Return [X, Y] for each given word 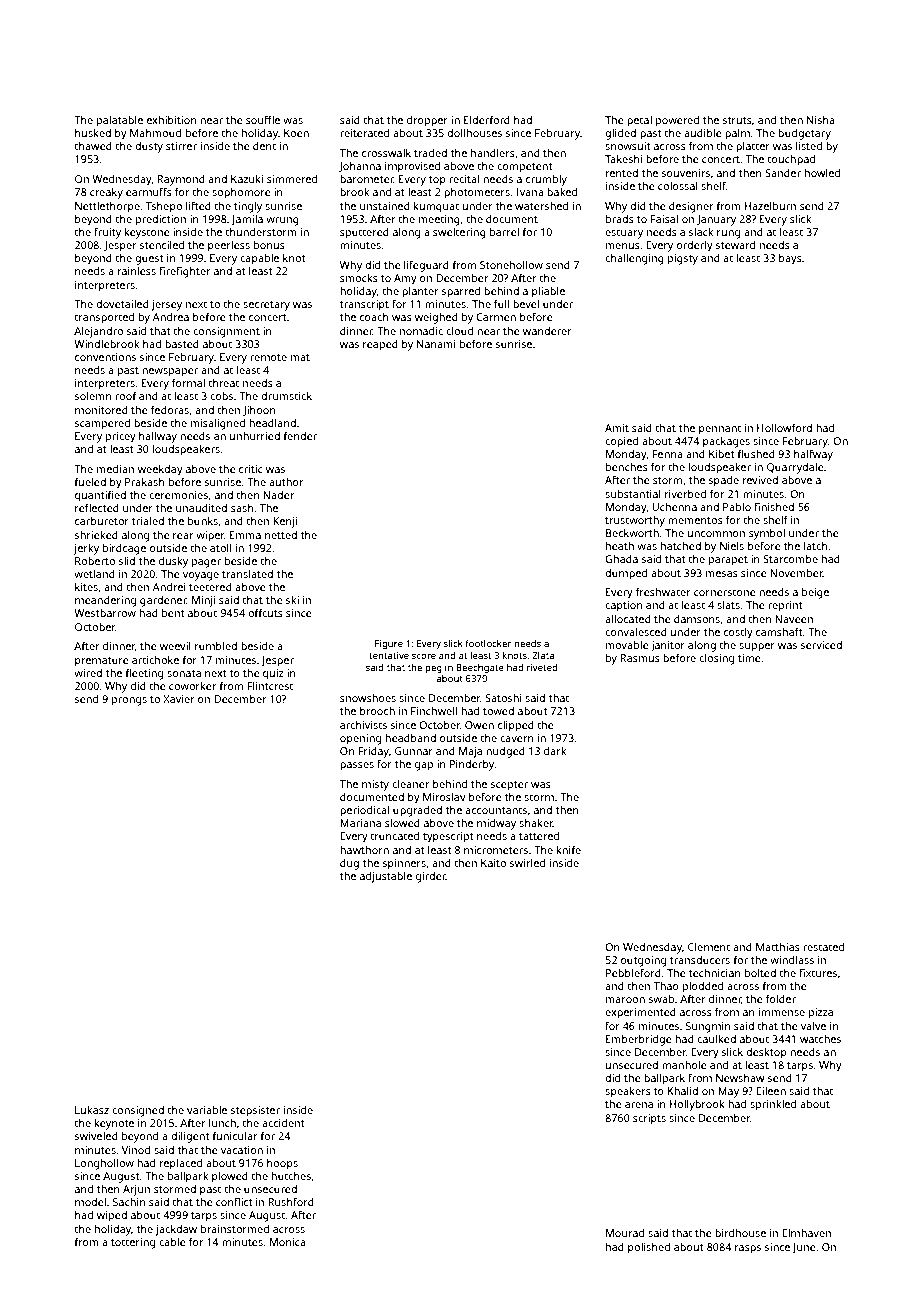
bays [790, 259]
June [804, 1248]
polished [649, 1248]
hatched [681, 546]
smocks [359, 278]
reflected [97, 507]
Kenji [285, 522]
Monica [288, 1242]
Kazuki [247, 179]
